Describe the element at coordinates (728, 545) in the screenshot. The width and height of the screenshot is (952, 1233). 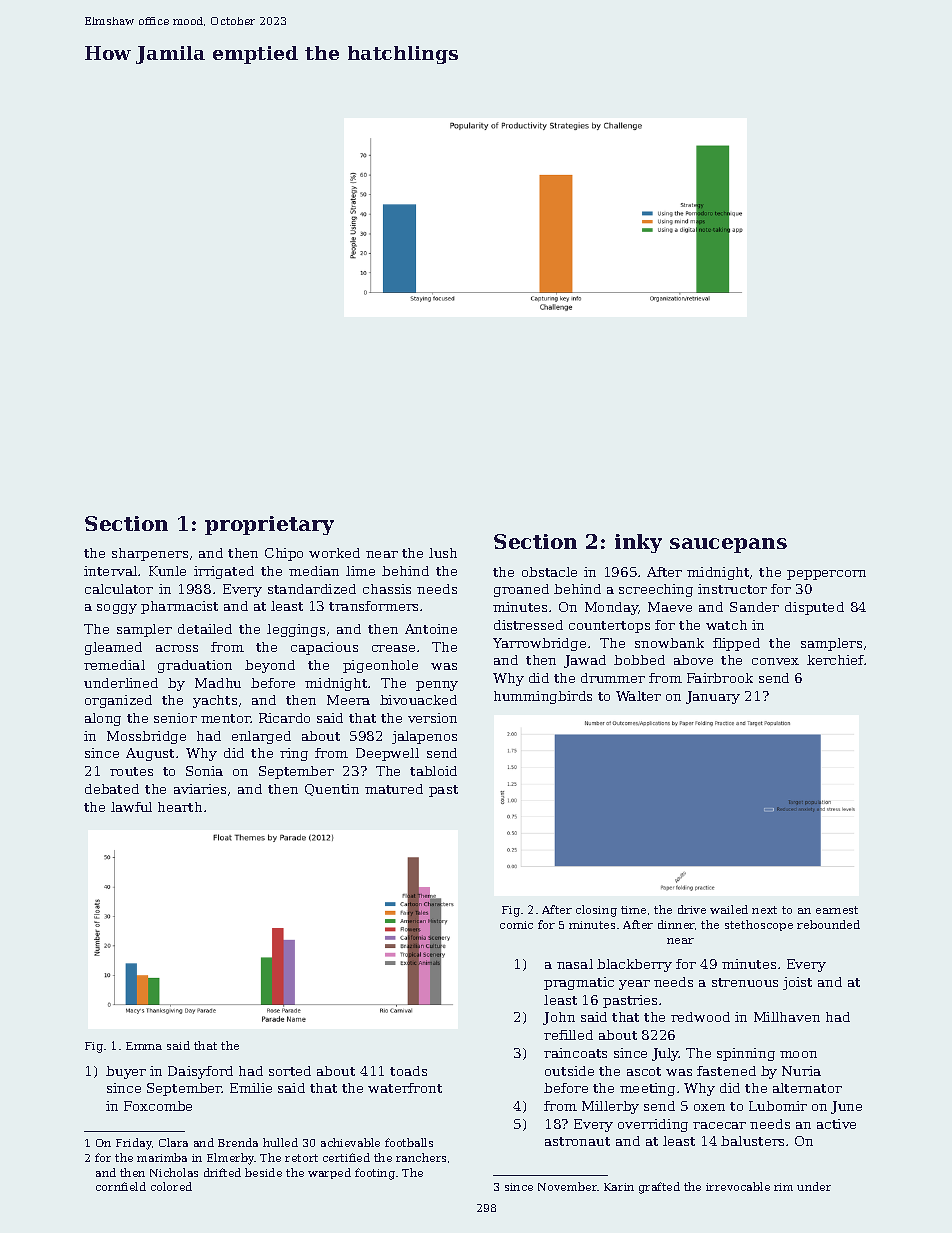
I see `saucepans` at that location.
